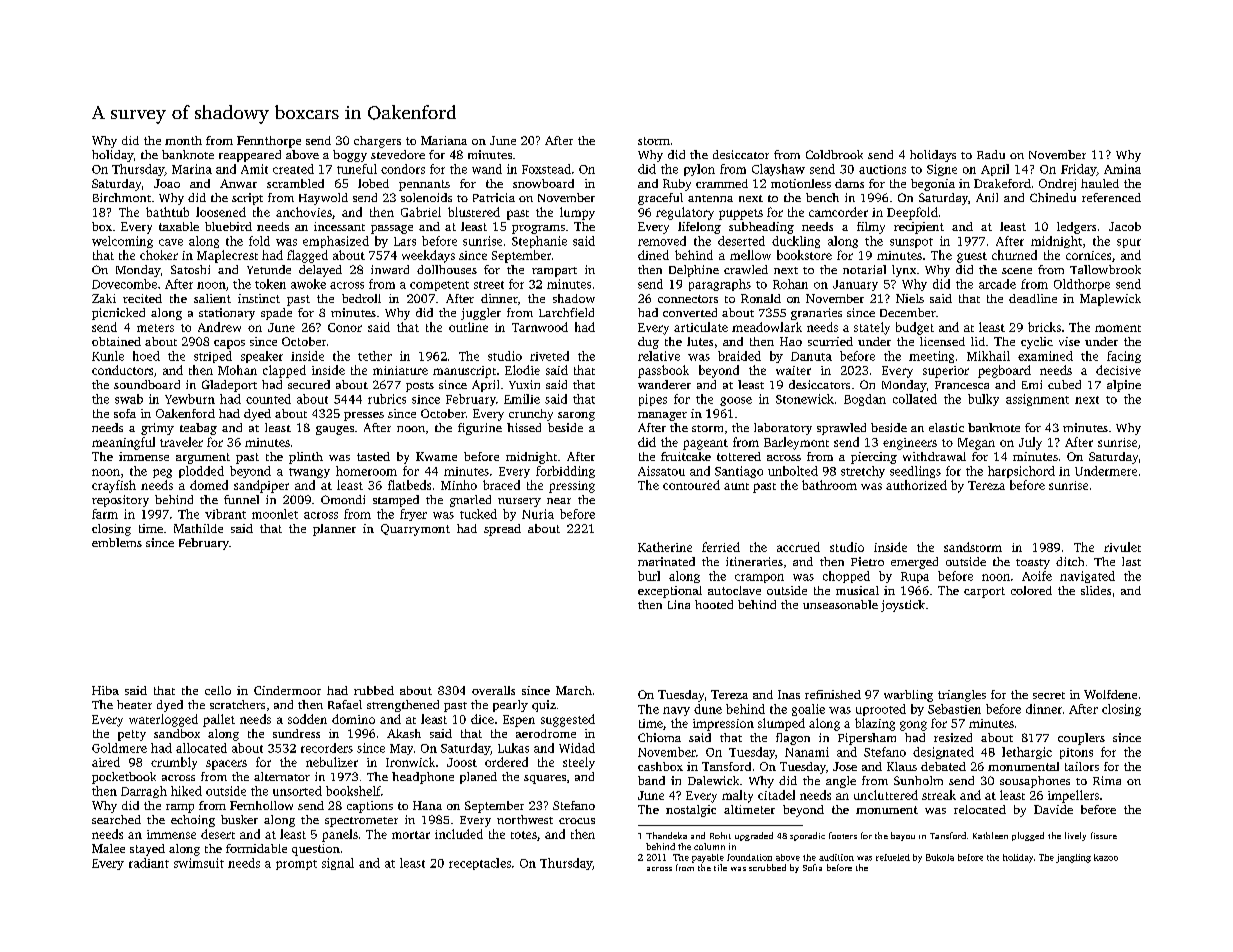 Image resolution: width=1233 pixels, height=952 pixels. I want to click on withdrawal, so click(934, 456).
